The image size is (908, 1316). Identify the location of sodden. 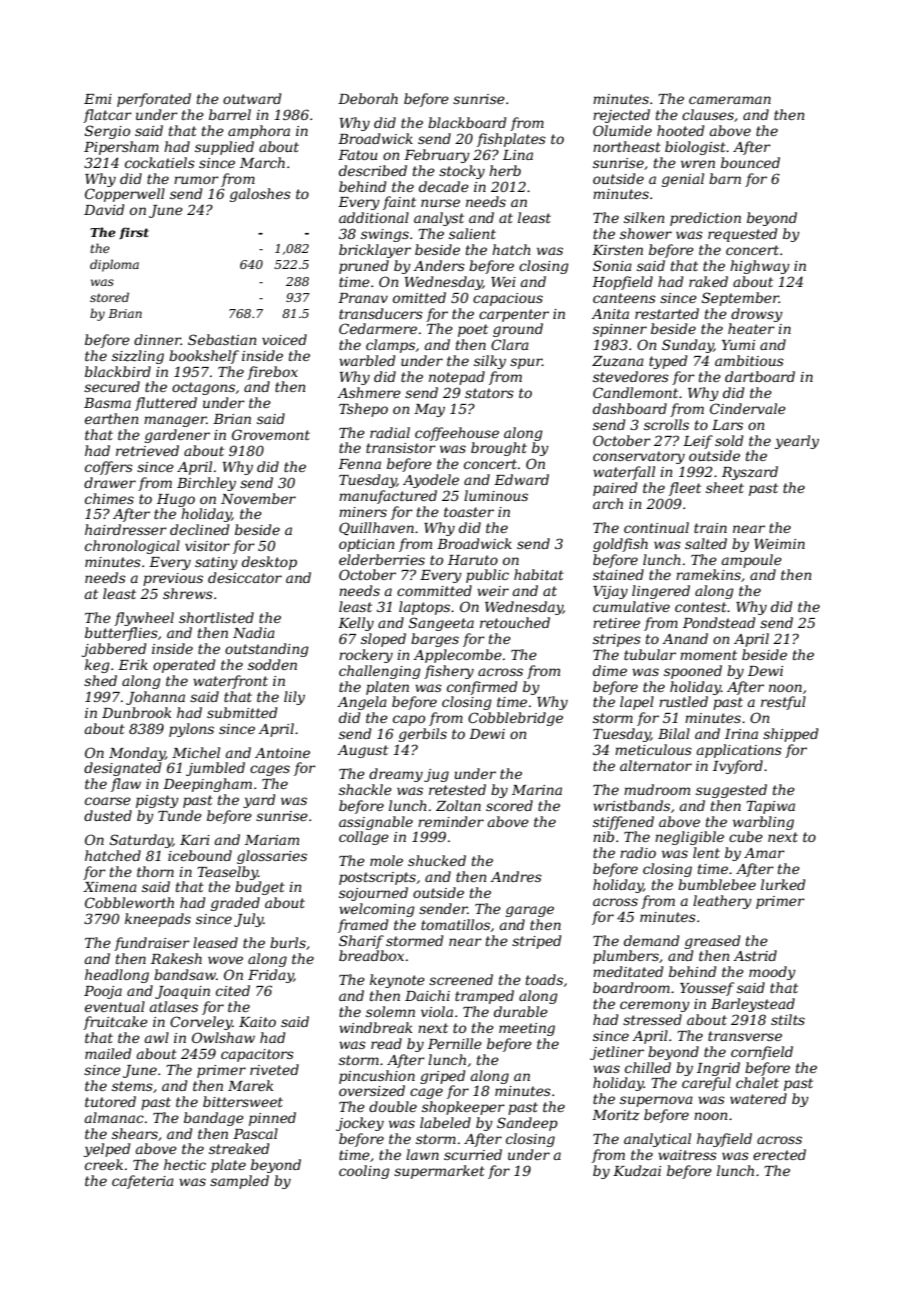
(272, 664).
